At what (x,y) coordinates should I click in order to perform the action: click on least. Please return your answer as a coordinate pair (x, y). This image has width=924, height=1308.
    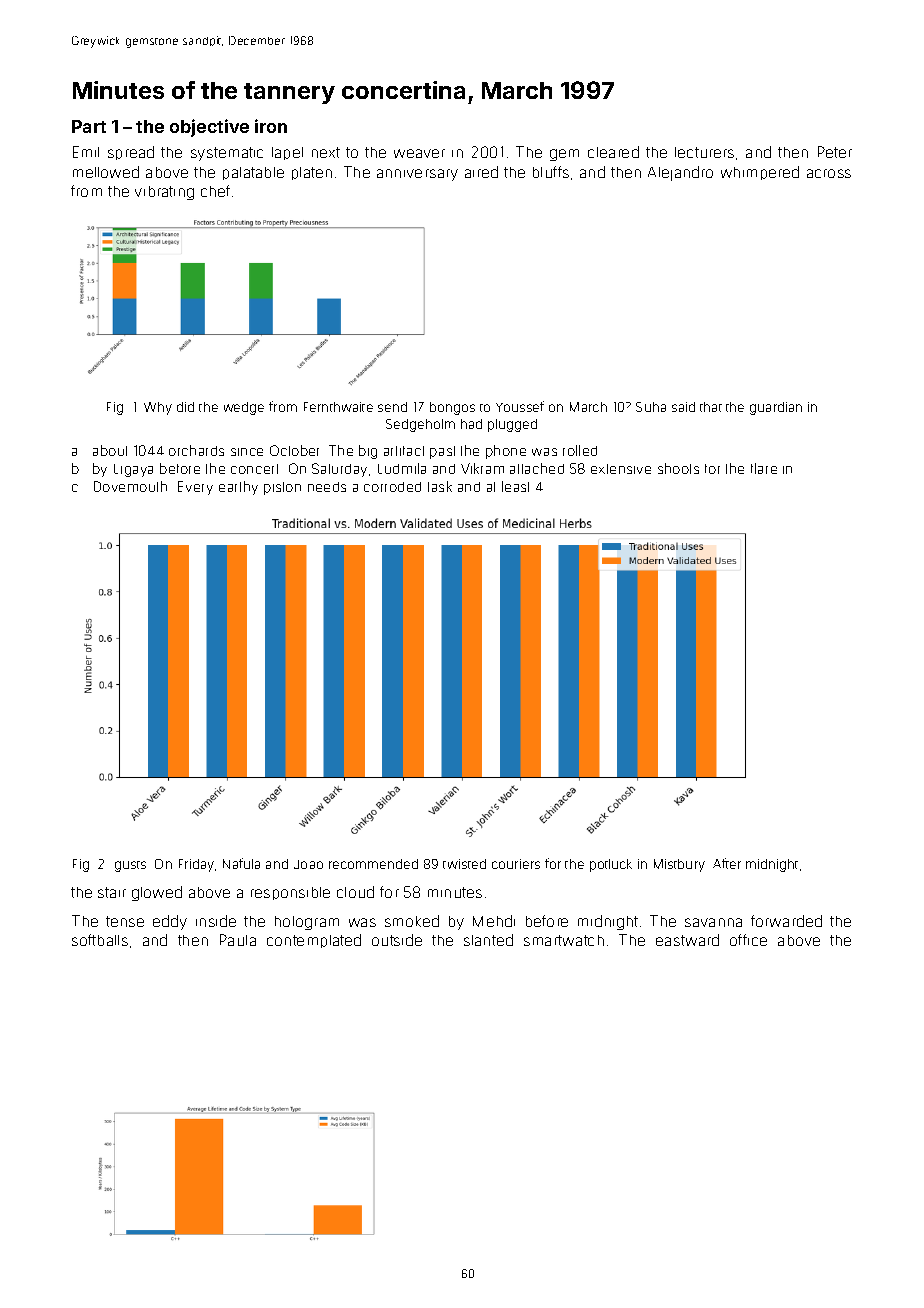
    Looking at the image, I should click on (515, 486).
